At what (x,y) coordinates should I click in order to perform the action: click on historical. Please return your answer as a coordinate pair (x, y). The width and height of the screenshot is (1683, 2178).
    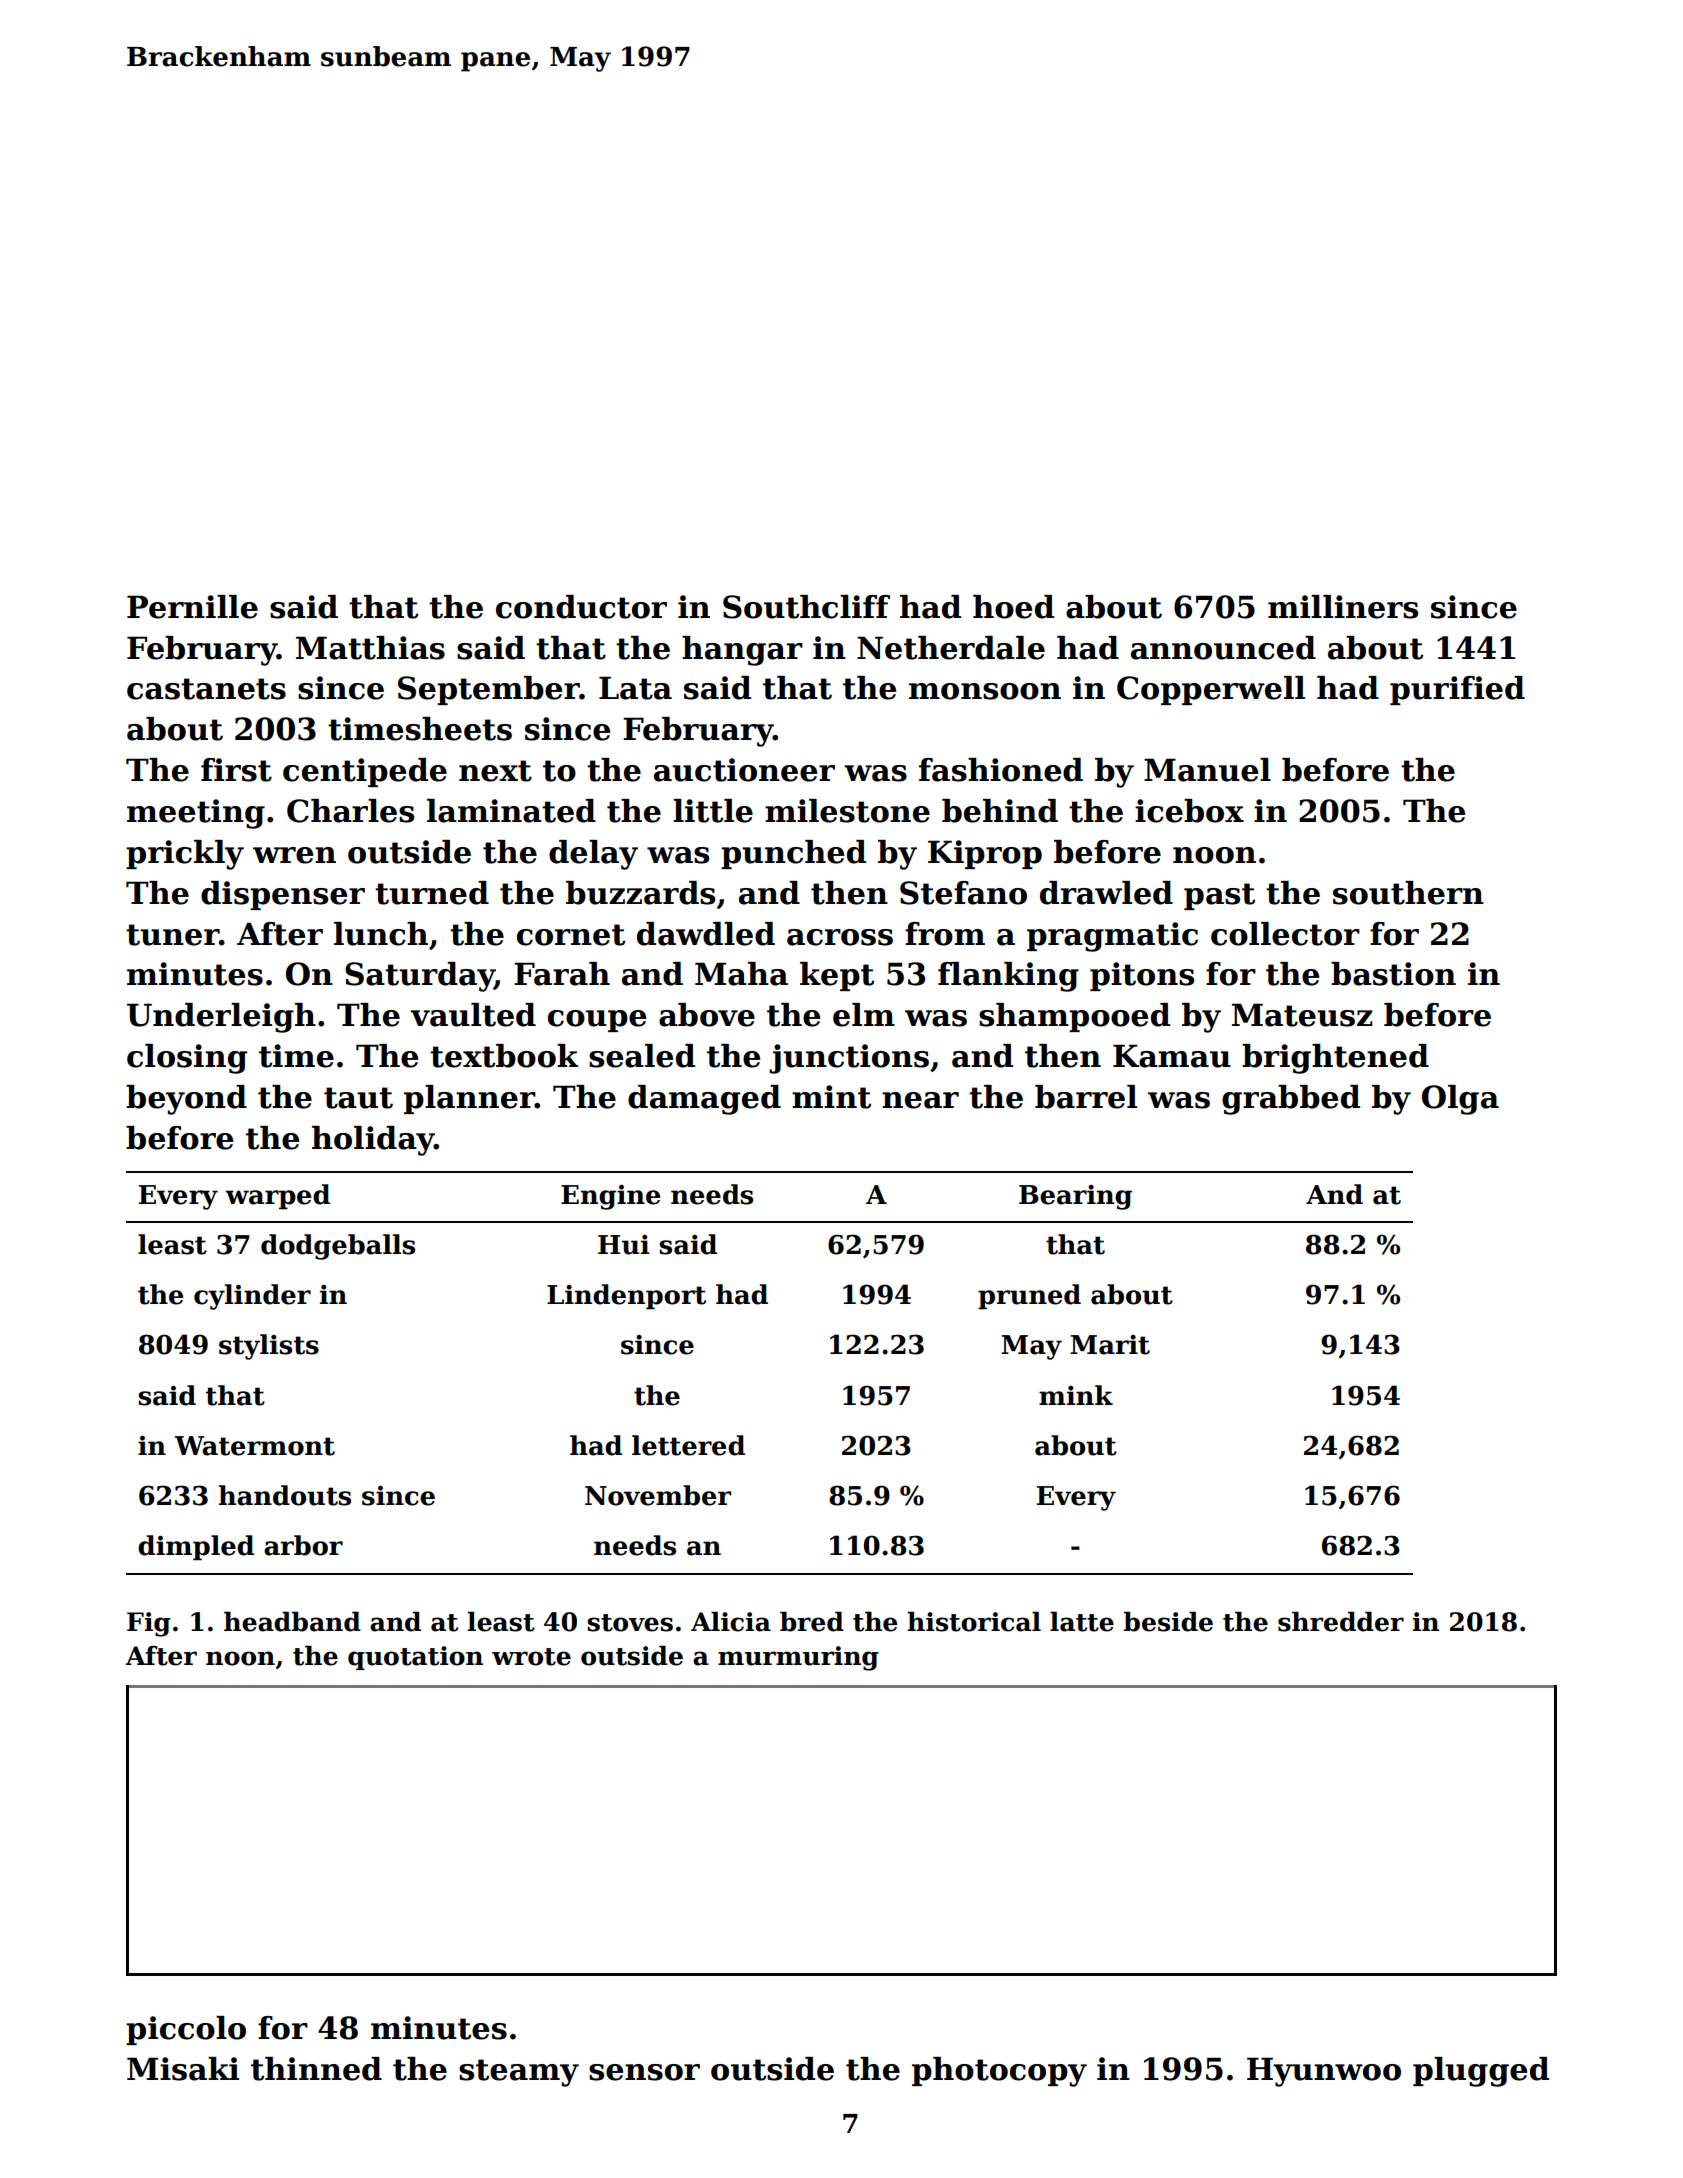
    Looking at the image, I should click on (974, 1621).
